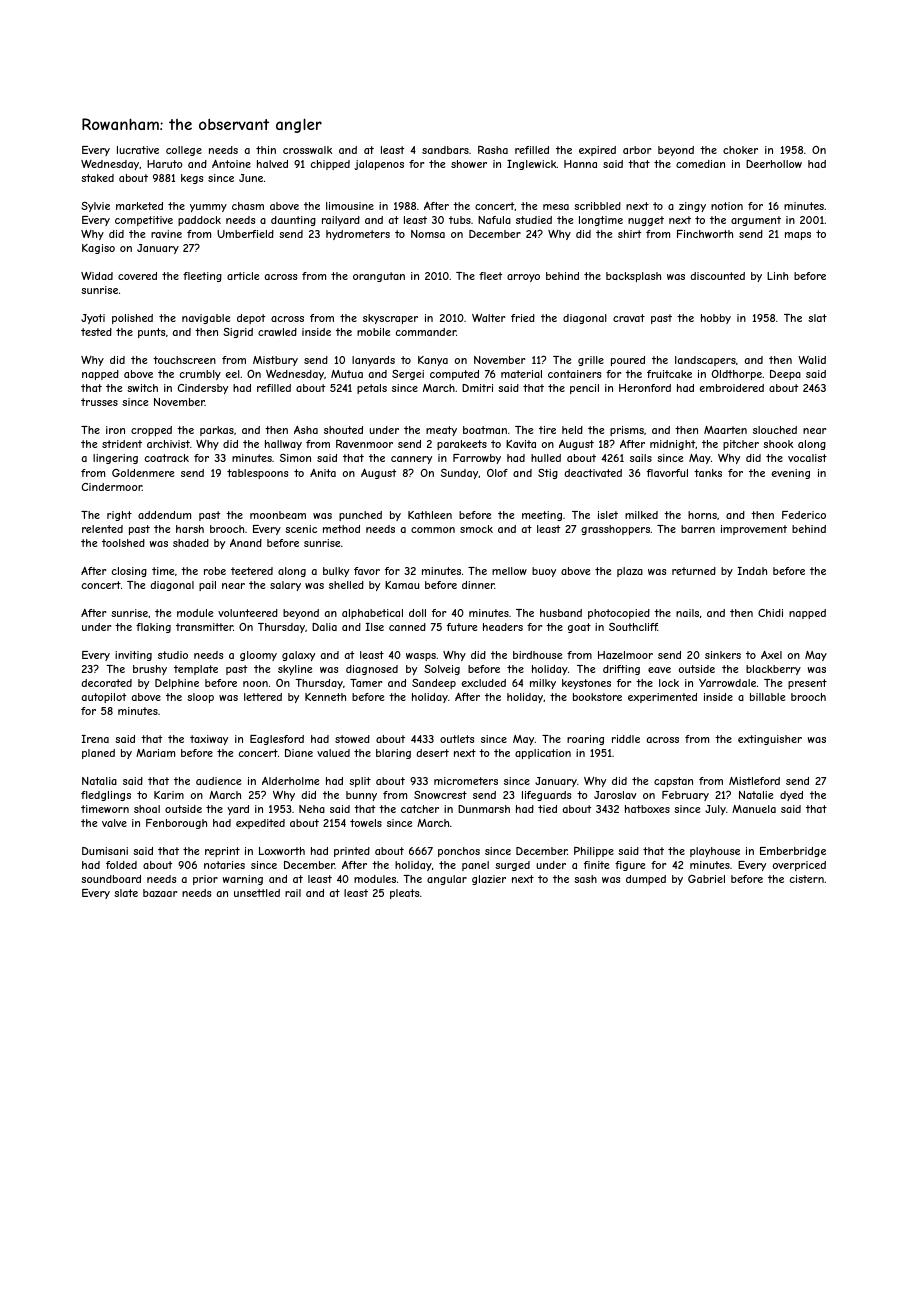 The height and width of the image is (1316, 908). Describe the element at coordinates (523, 278) in the image. I see `arroyo` at that location.
